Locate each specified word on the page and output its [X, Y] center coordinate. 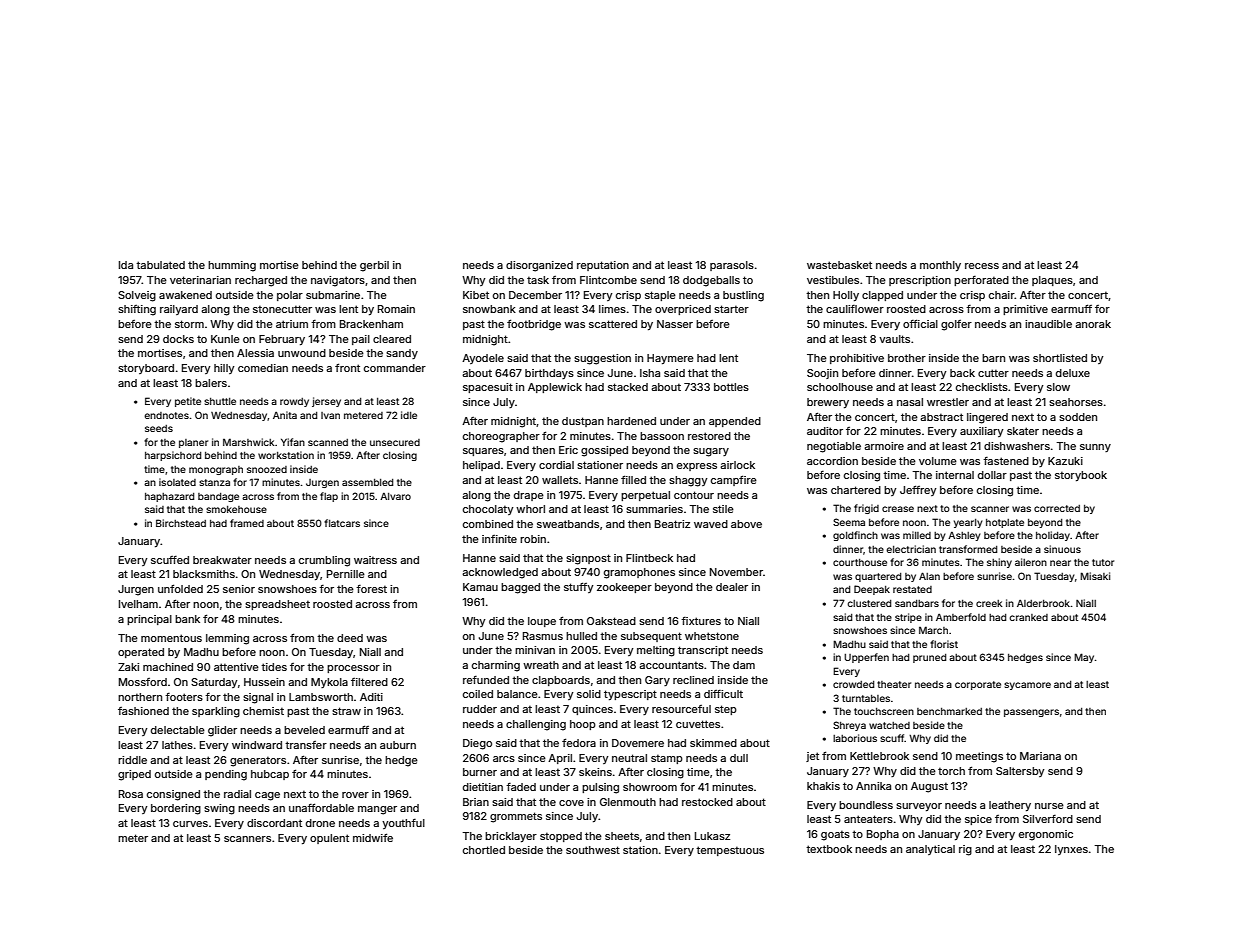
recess [982, 266]
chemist [263, 711]
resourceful [681, 709]
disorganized [539, 266]
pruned [929, 658]
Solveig [137, 296]
